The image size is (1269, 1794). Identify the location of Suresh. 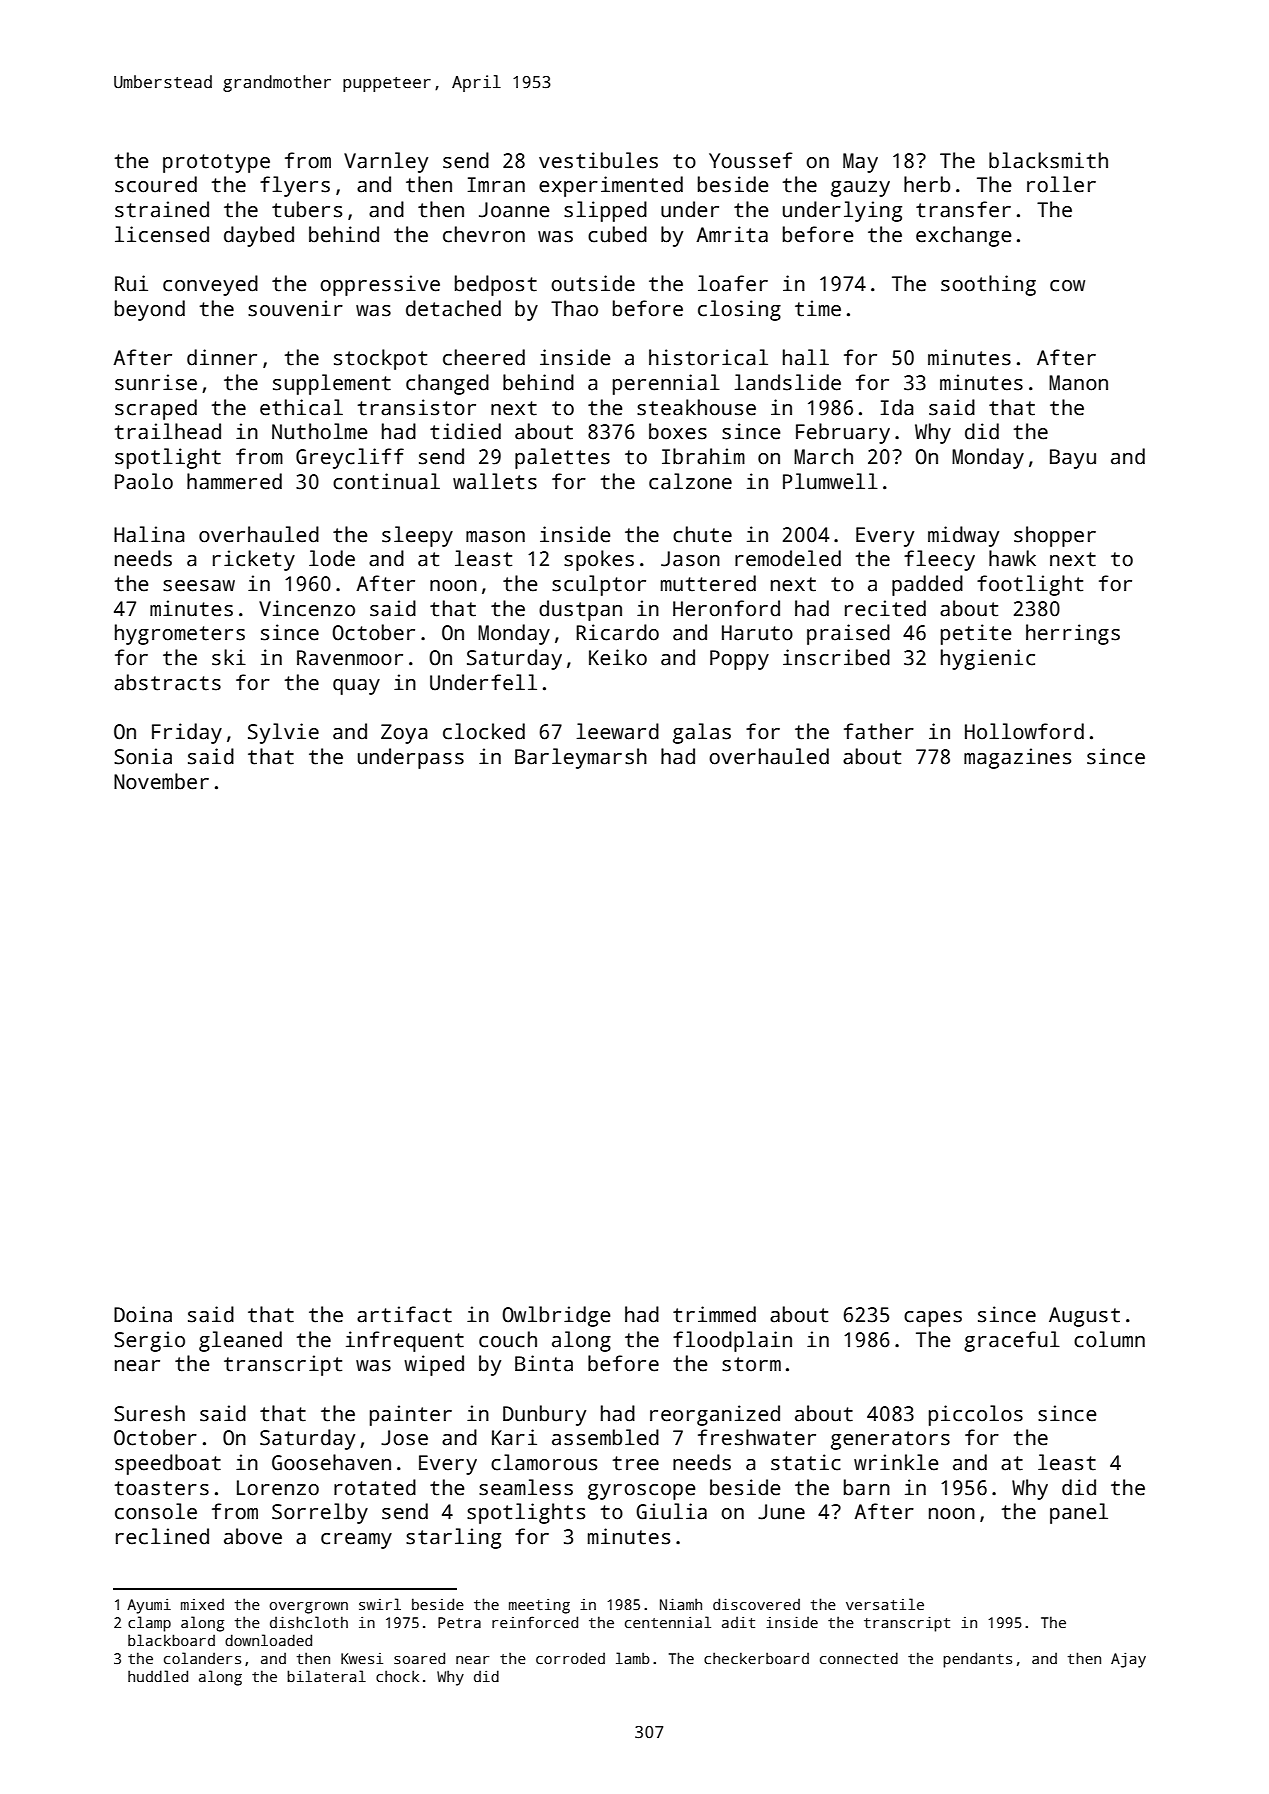
(149, 1413).
